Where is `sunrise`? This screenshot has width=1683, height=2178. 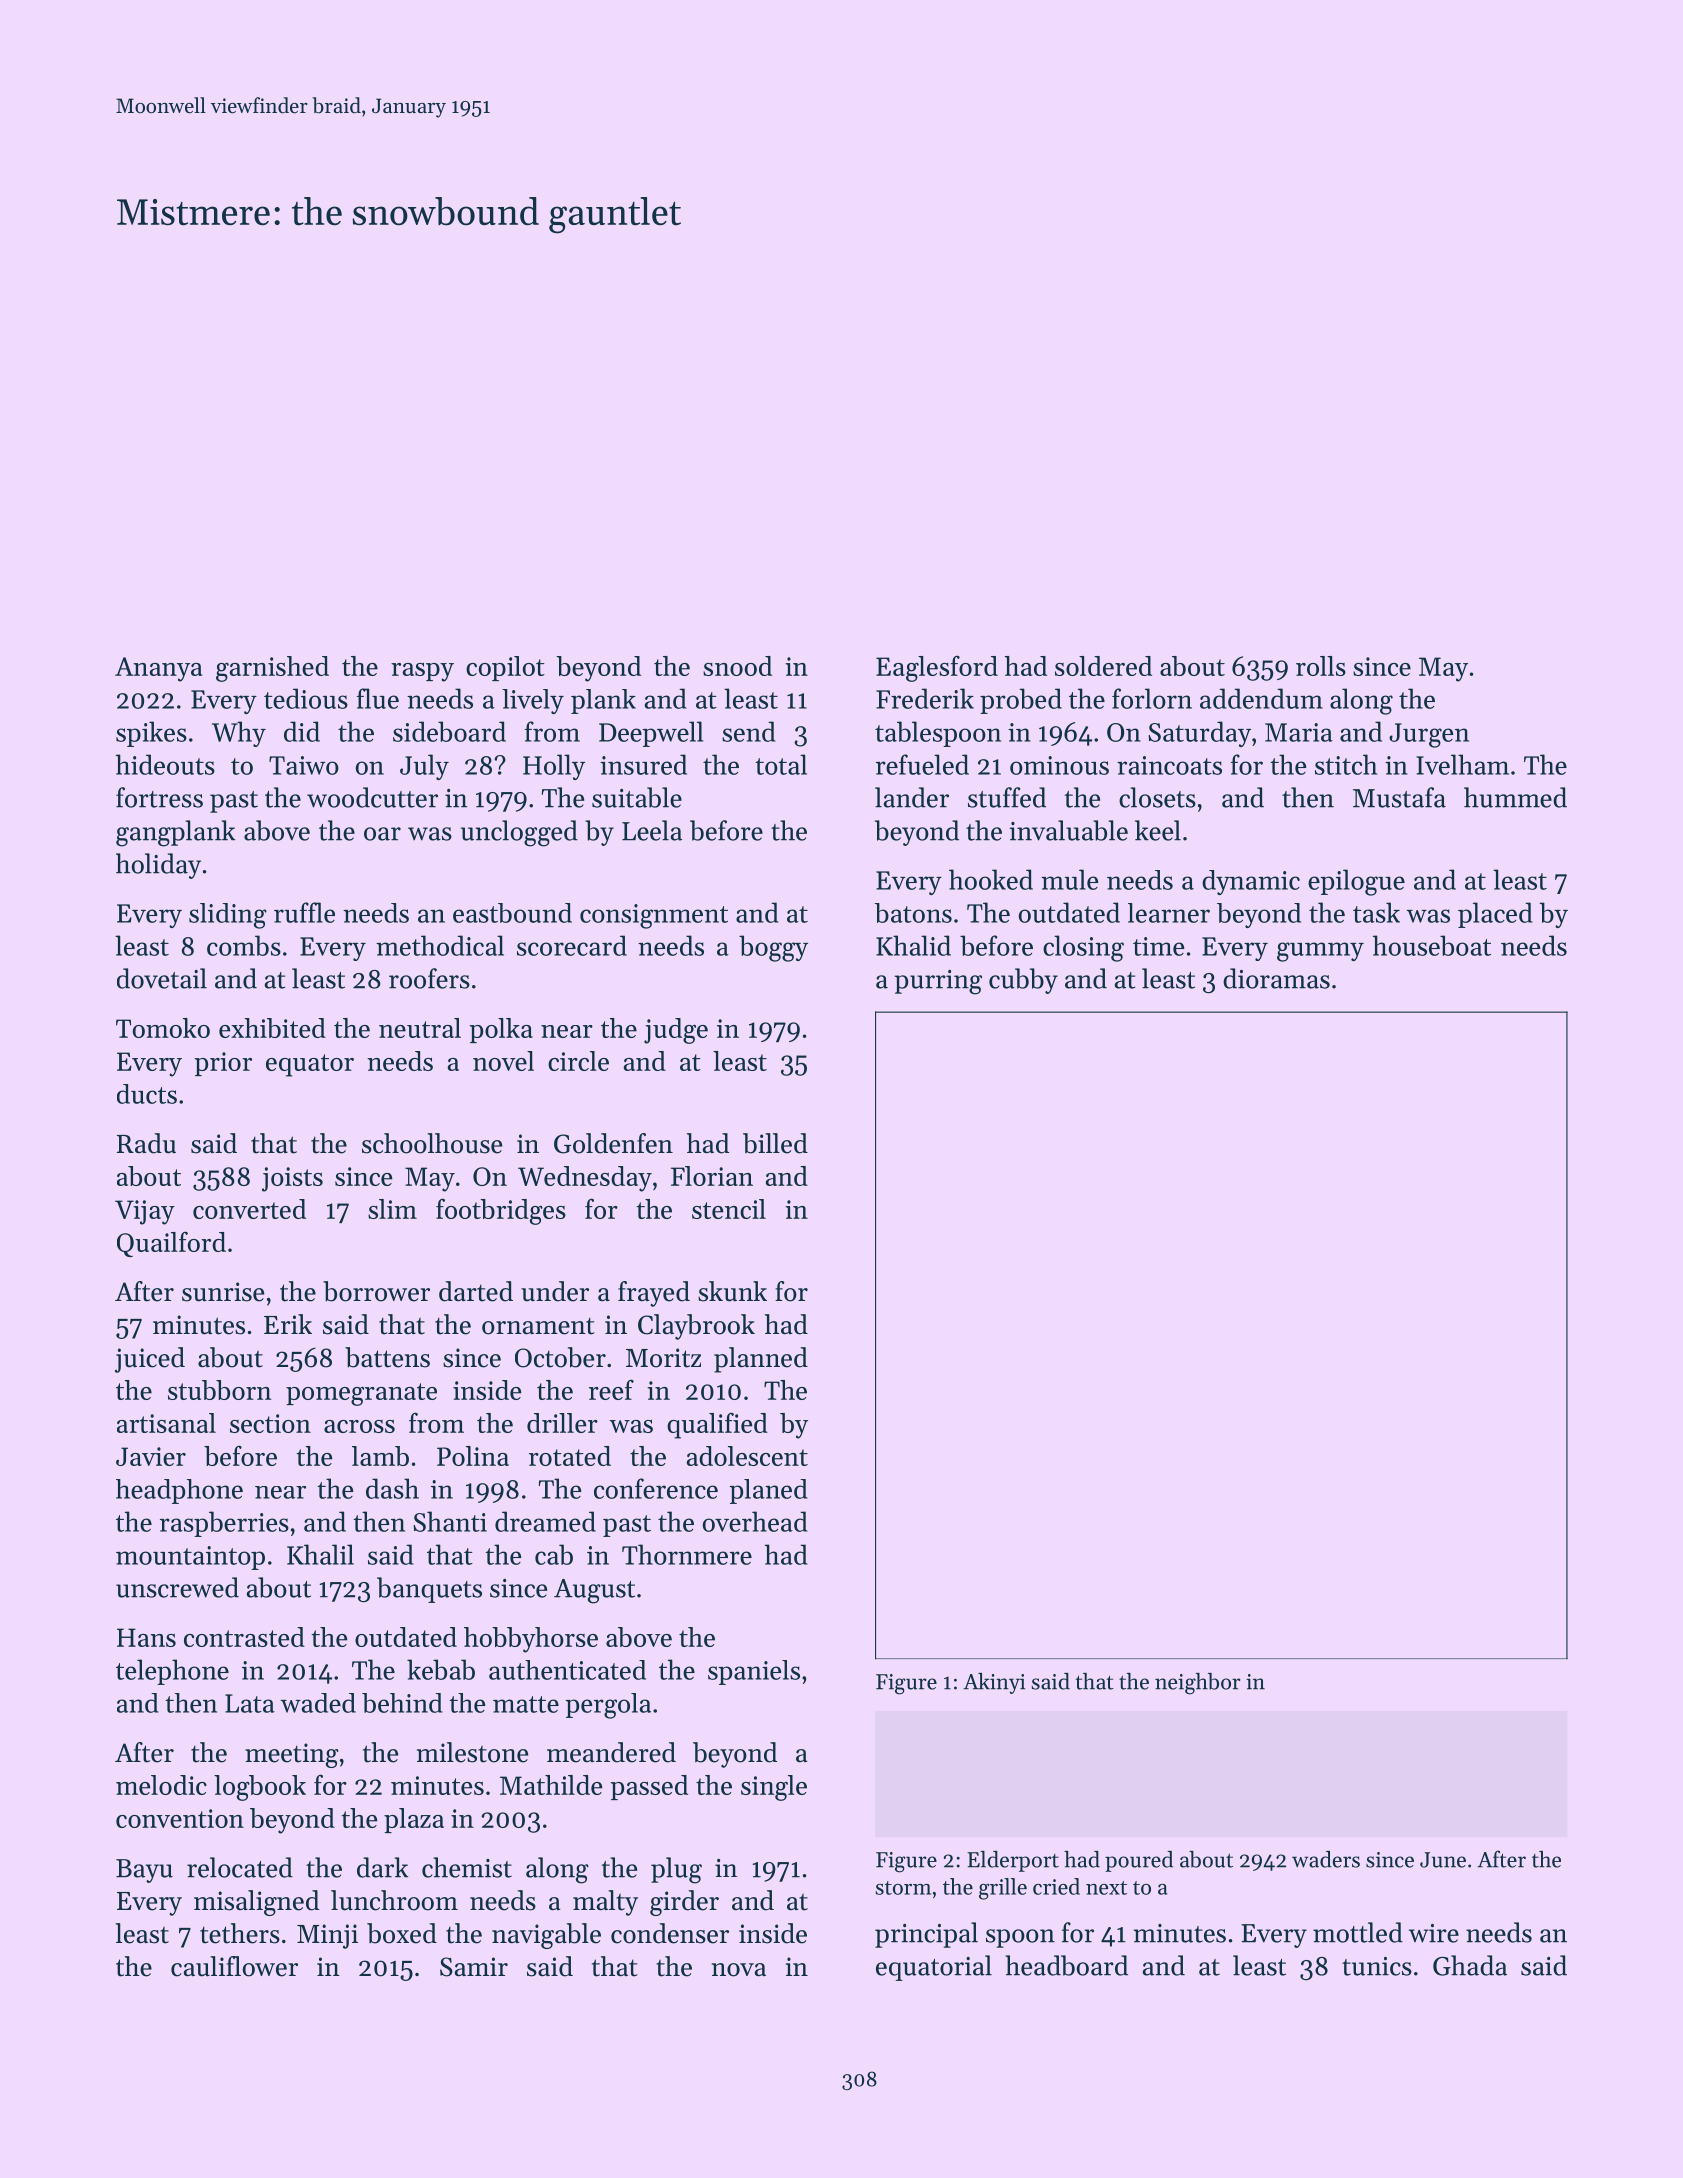
sunrise is located at coordinates (223, 1292).
